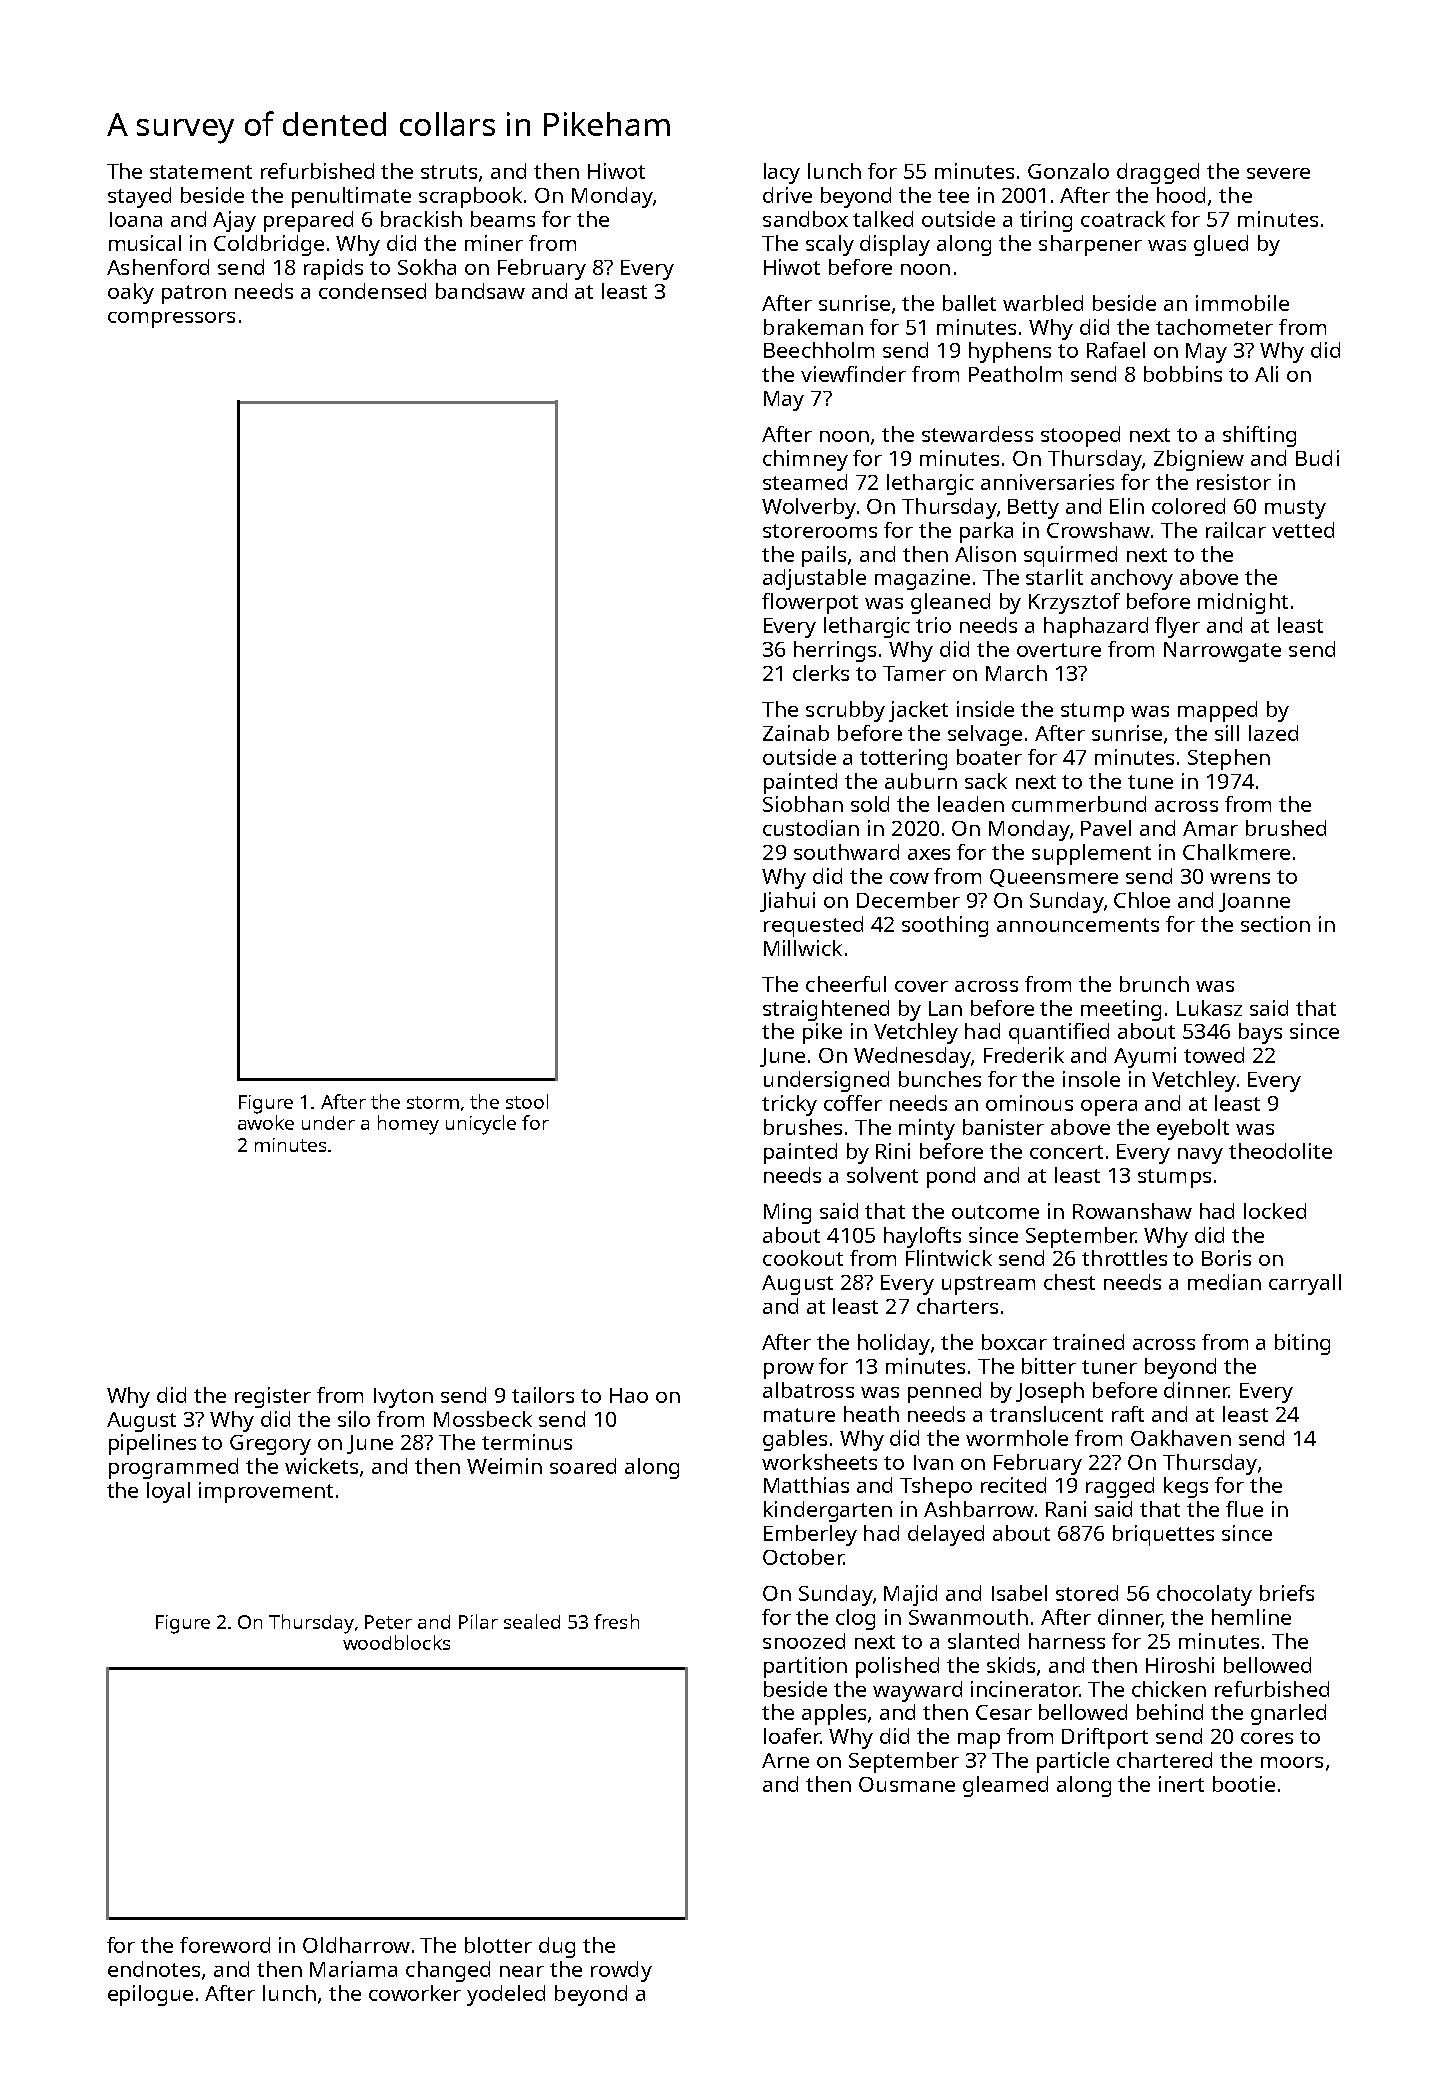  I want to click on stayed, so click(139, 197).
